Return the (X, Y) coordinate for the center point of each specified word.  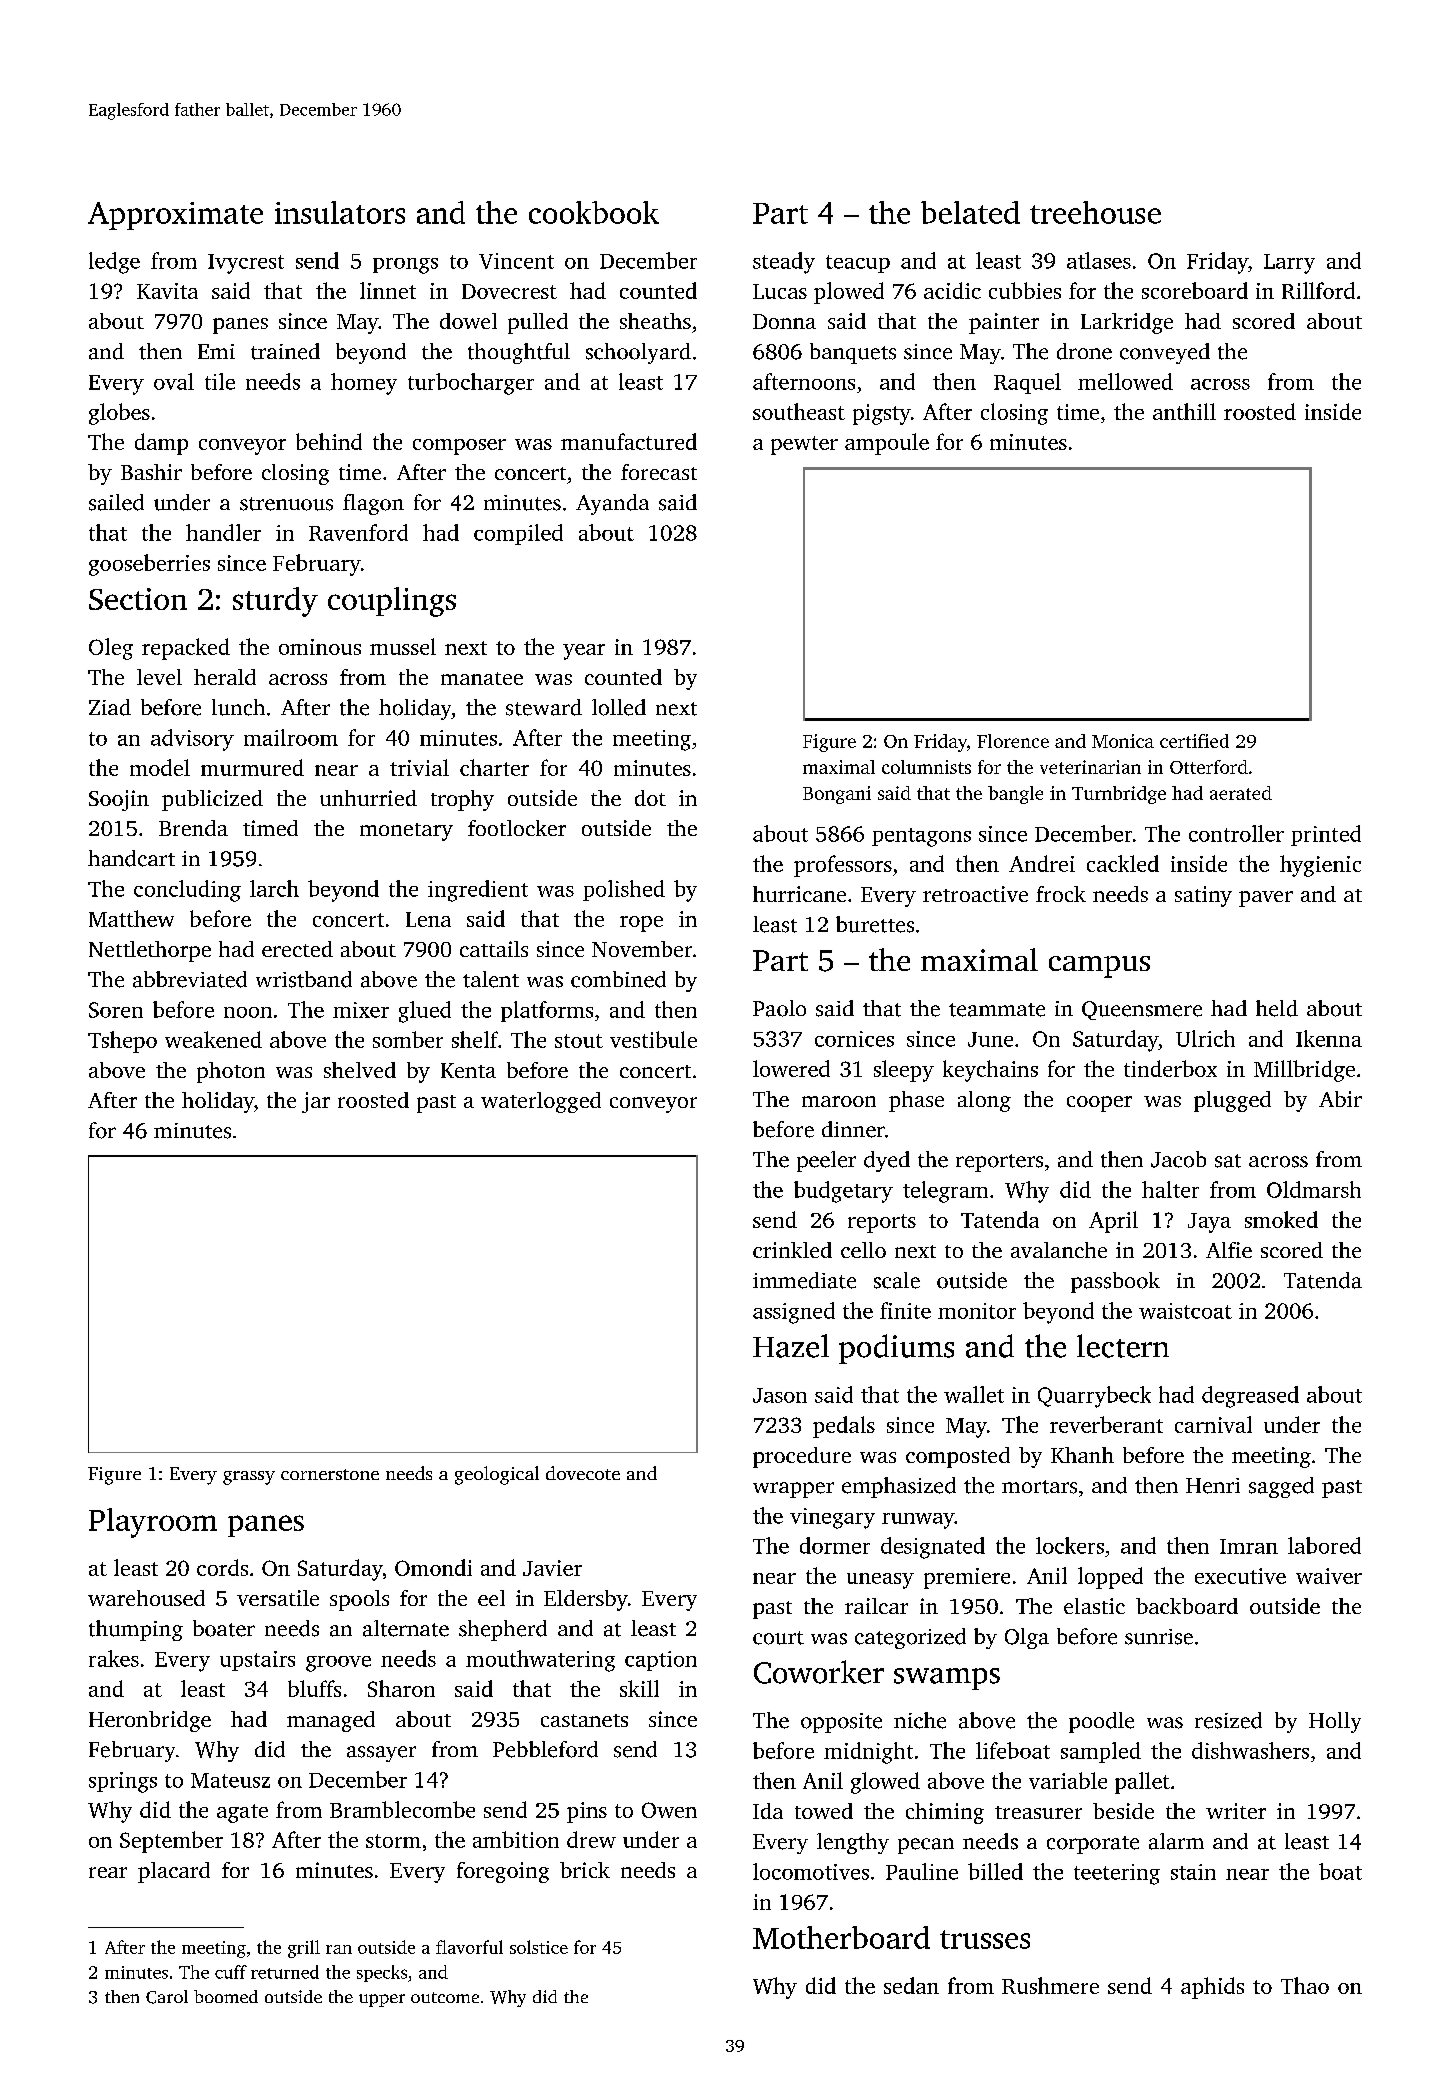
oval (174, 381)
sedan (911, 1985)
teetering (1117, 1874)
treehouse (1095, 212)
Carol (167, 1997)
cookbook (594, 212)
